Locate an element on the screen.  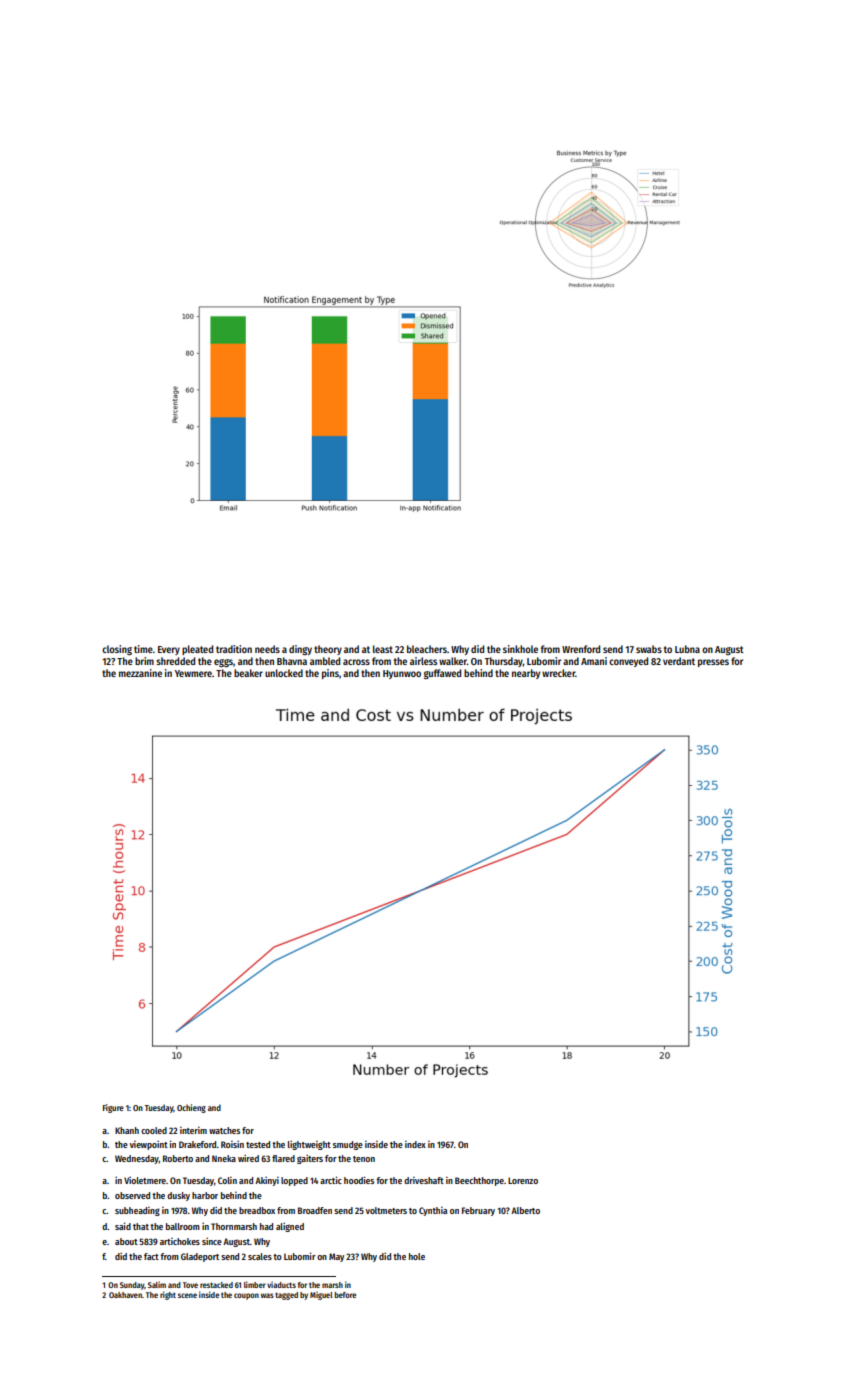
Ochieng is located at coordinates (191, 1108).
